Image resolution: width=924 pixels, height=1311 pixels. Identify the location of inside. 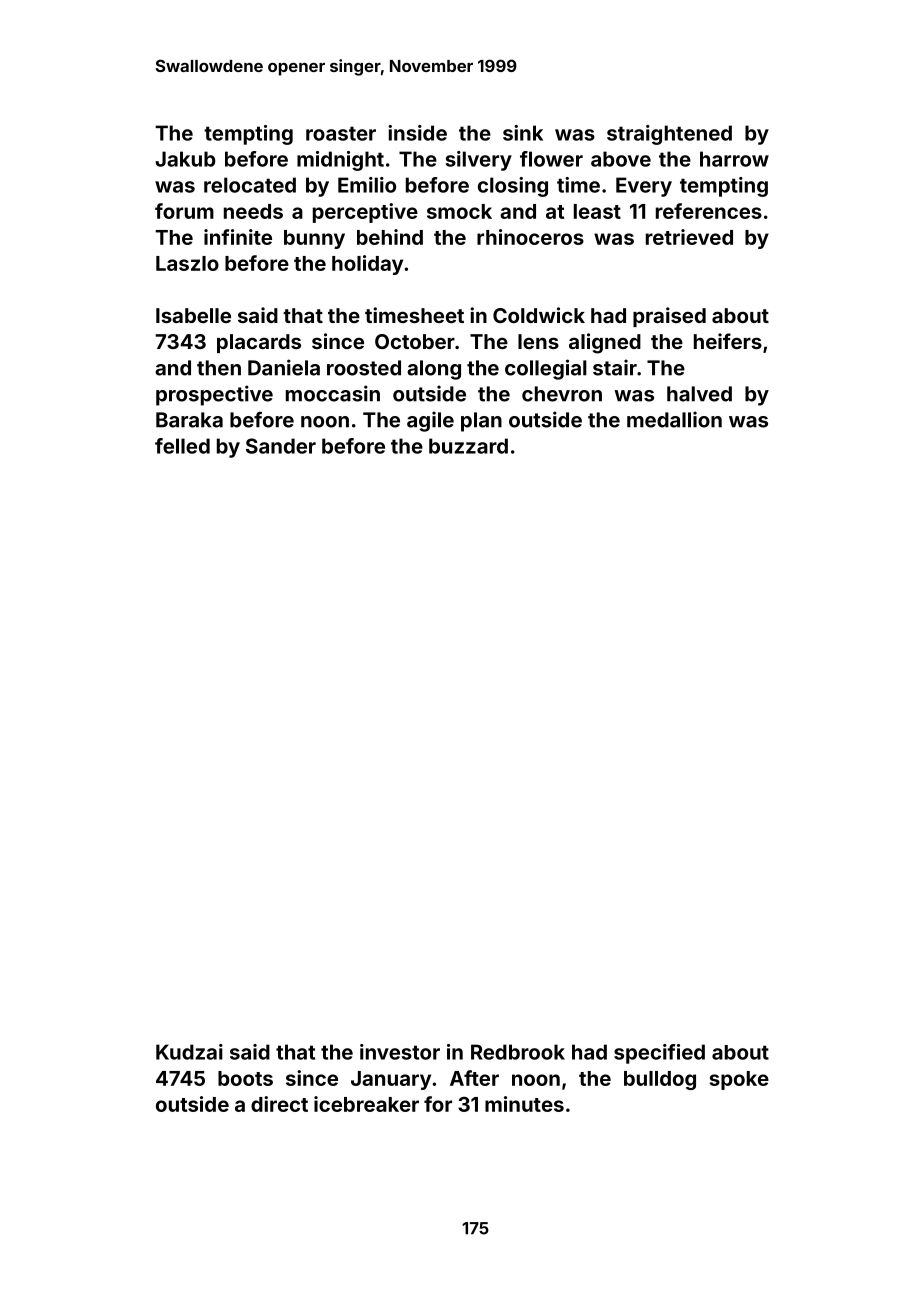
(417, 133).
